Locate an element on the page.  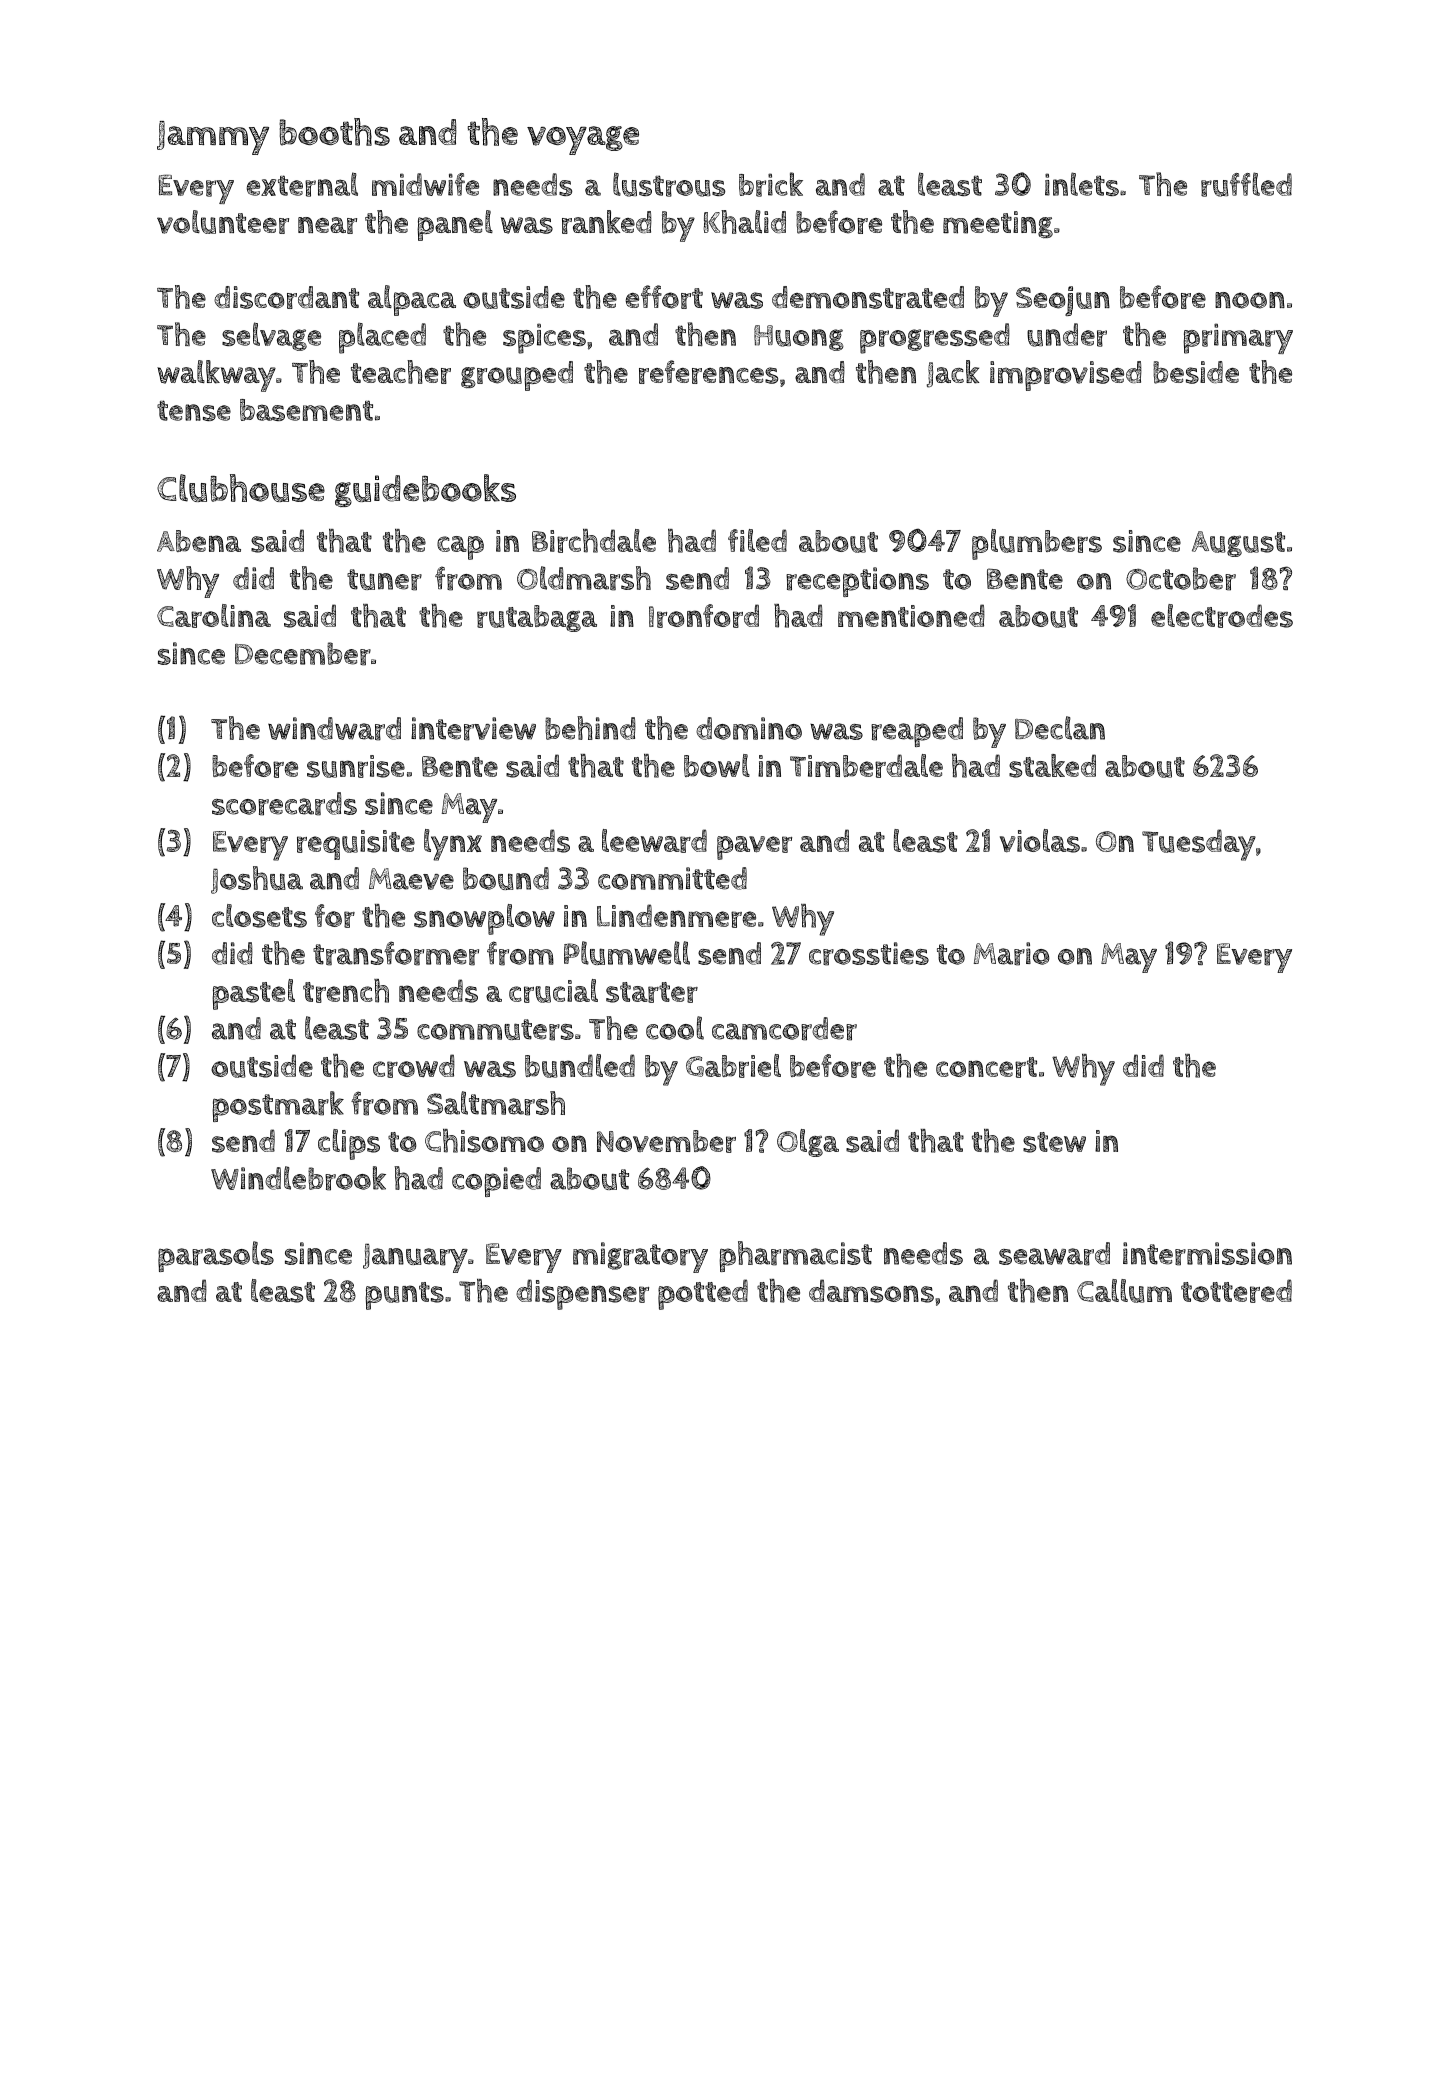
primary is located at coordinates (1238, 338).
